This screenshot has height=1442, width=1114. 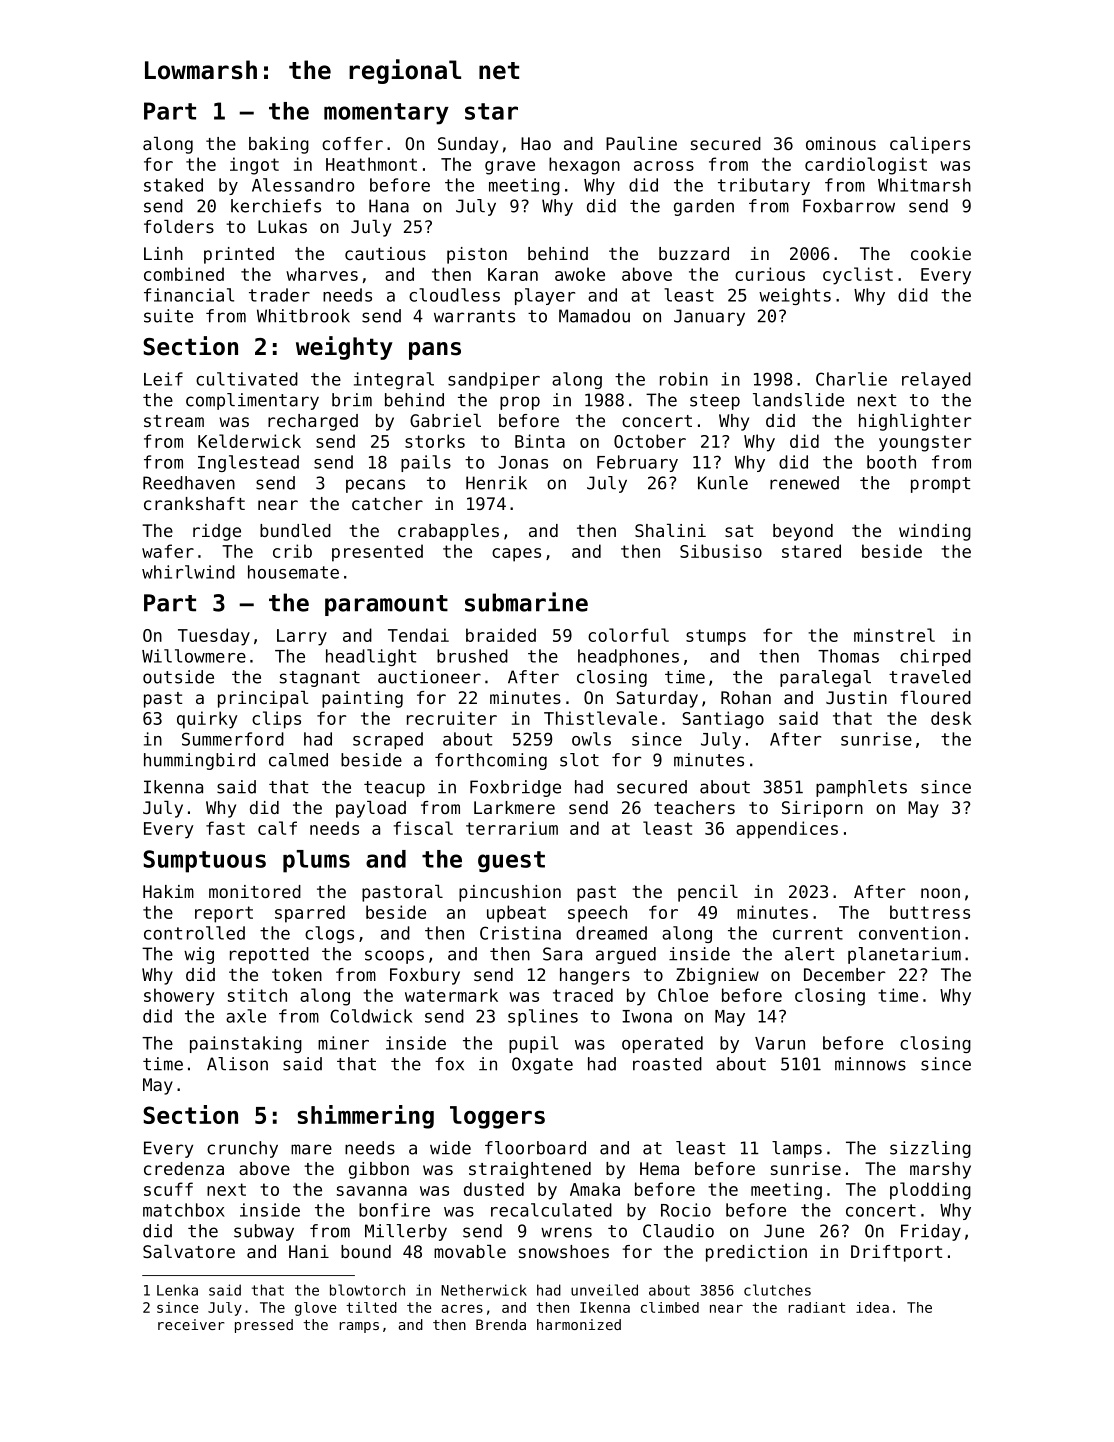 I want to click on December, so click(x=845, y=974).
